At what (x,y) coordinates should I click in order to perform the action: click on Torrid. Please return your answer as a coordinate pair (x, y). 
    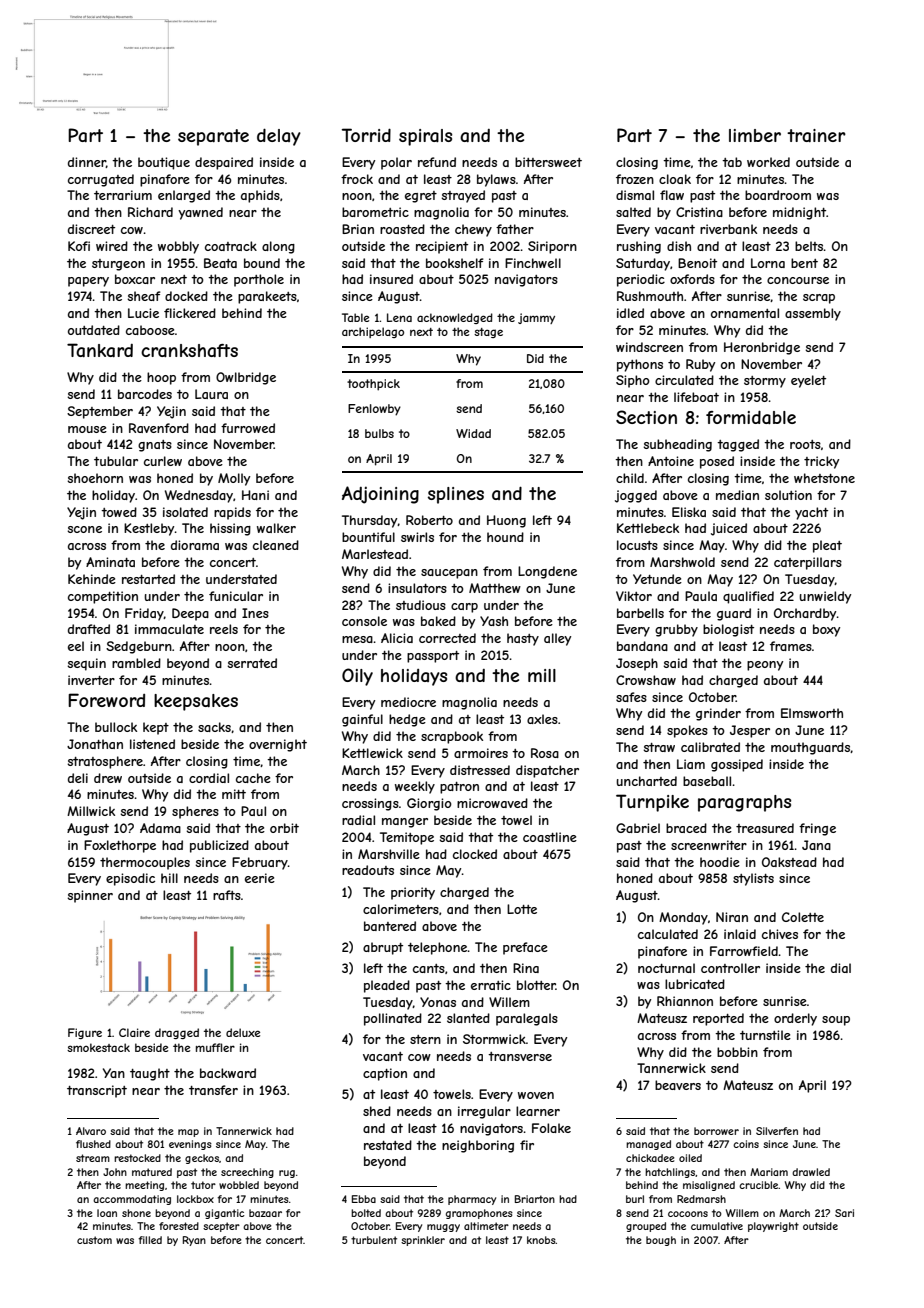
    Looking at the image, I should click on (366, 135).
